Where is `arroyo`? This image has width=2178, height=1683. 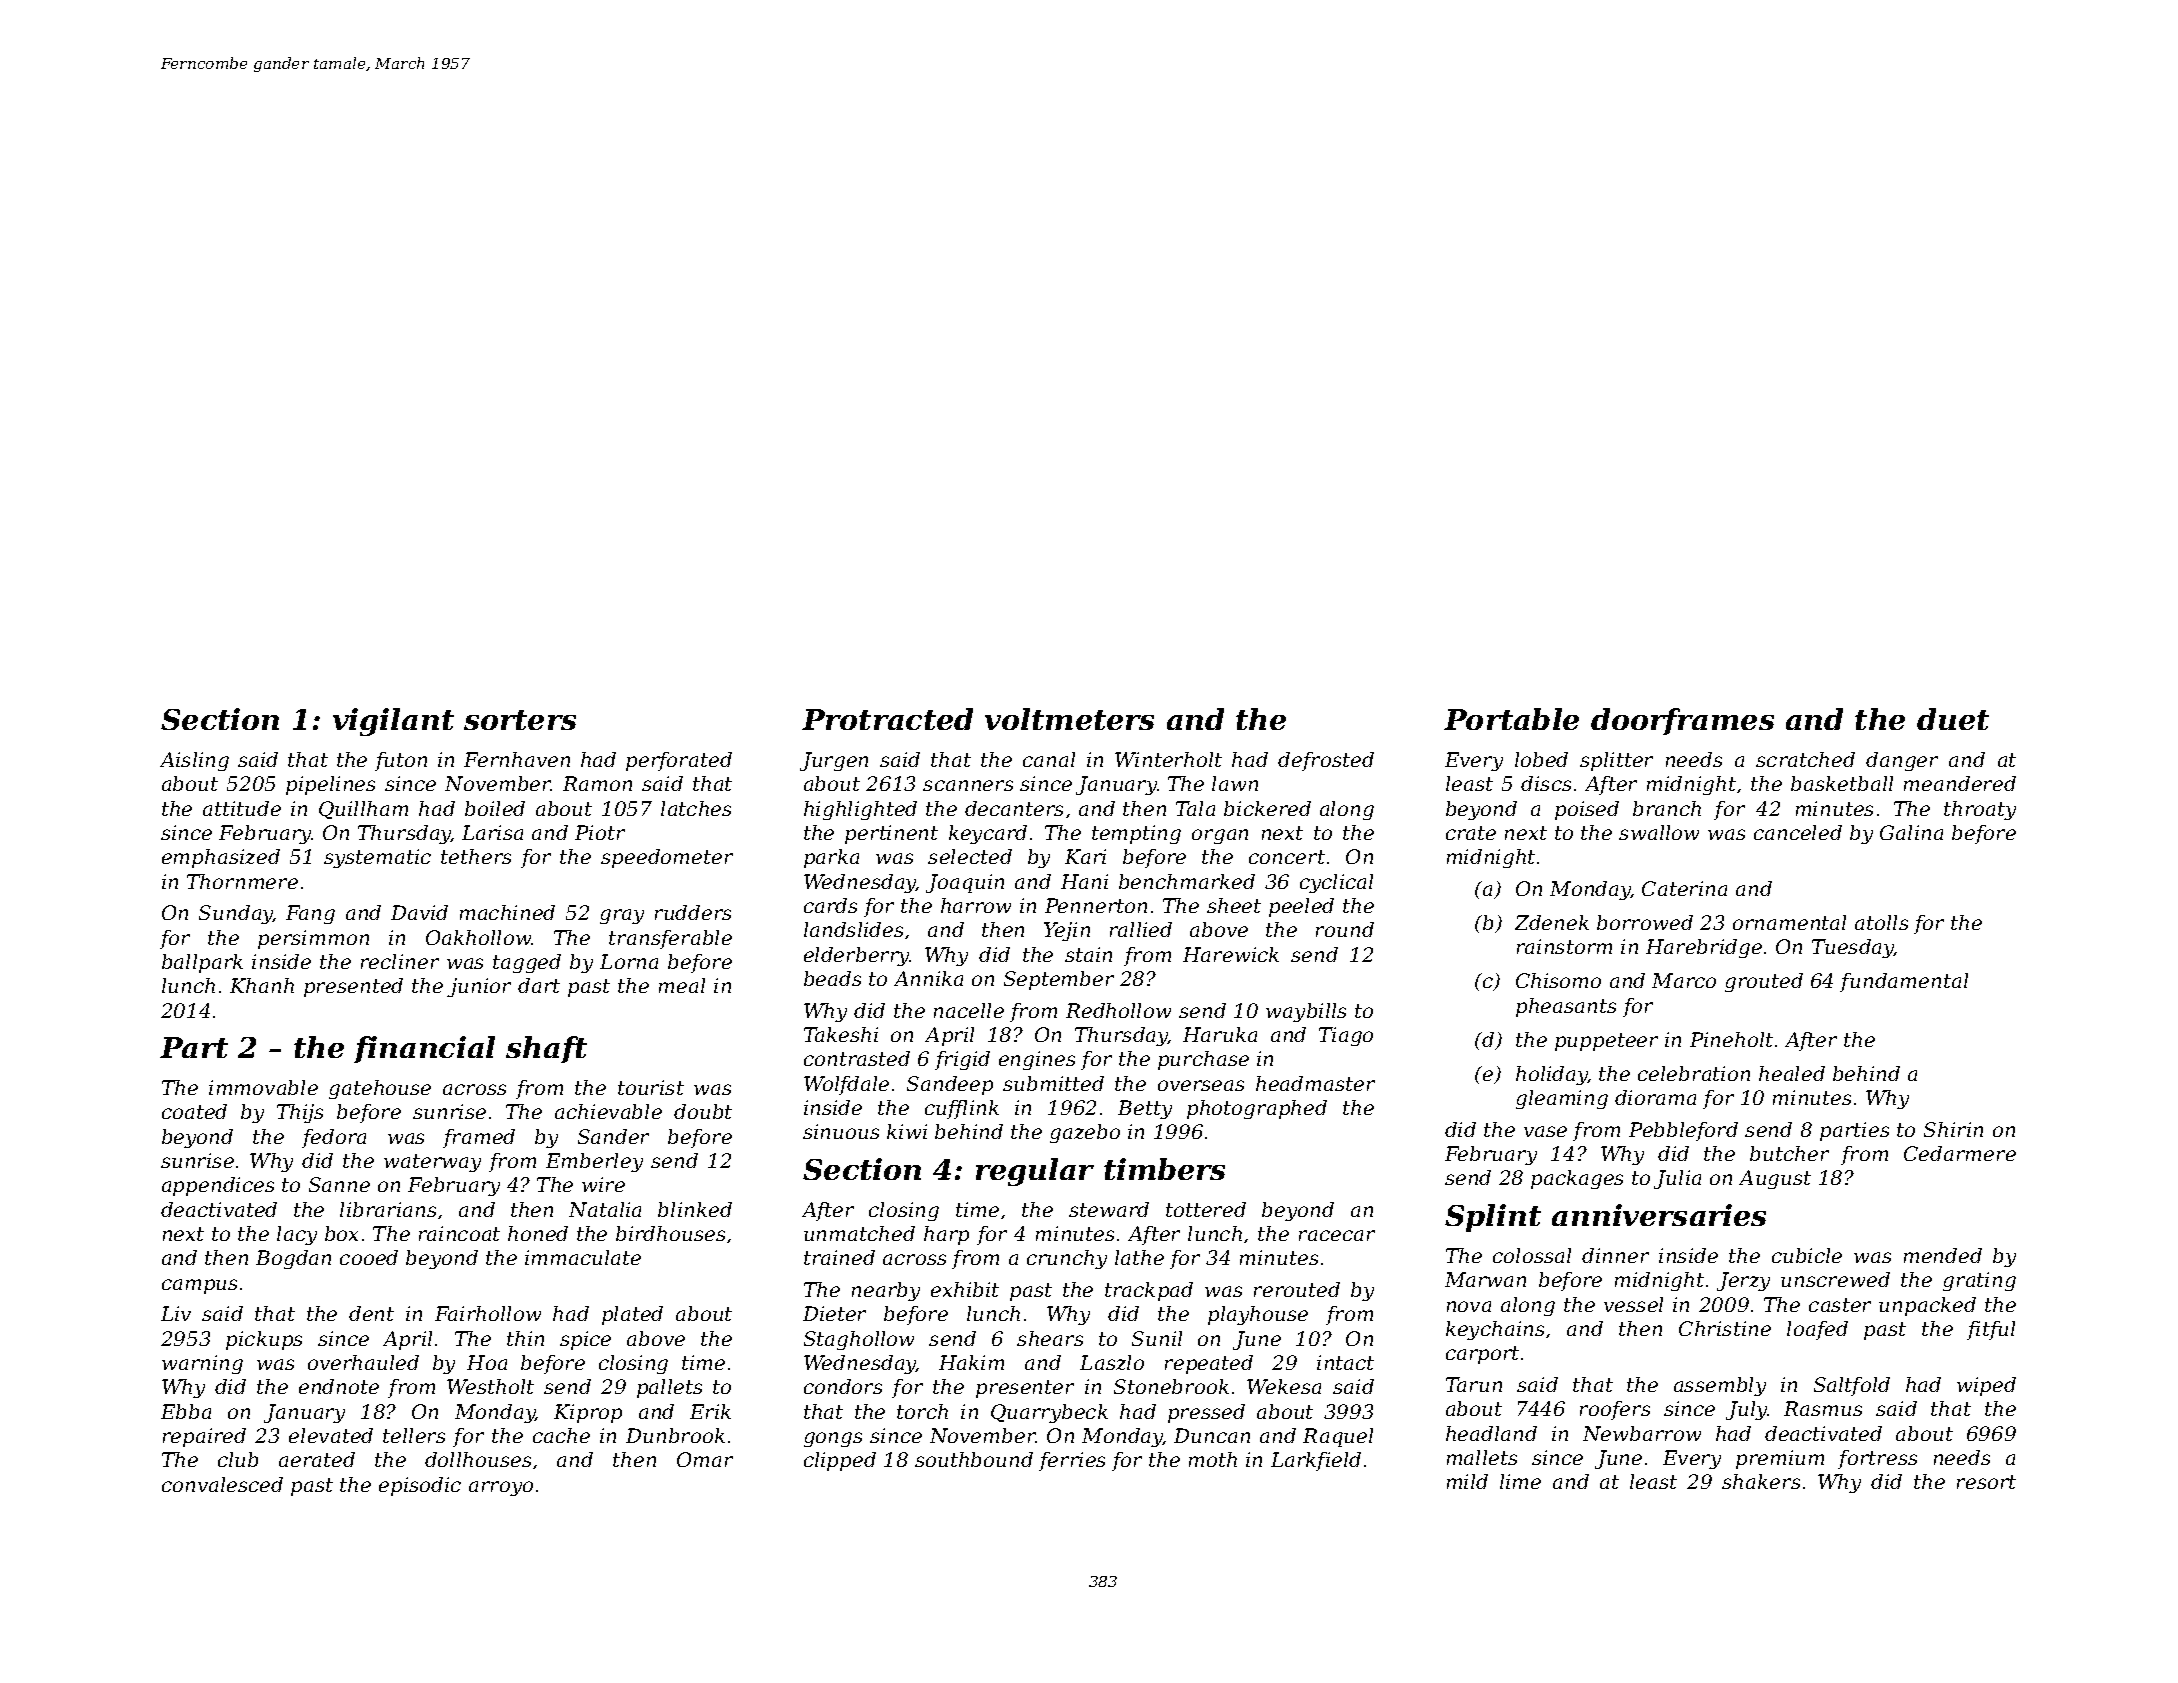 arroyo is located at coordinates (501, 1488).
